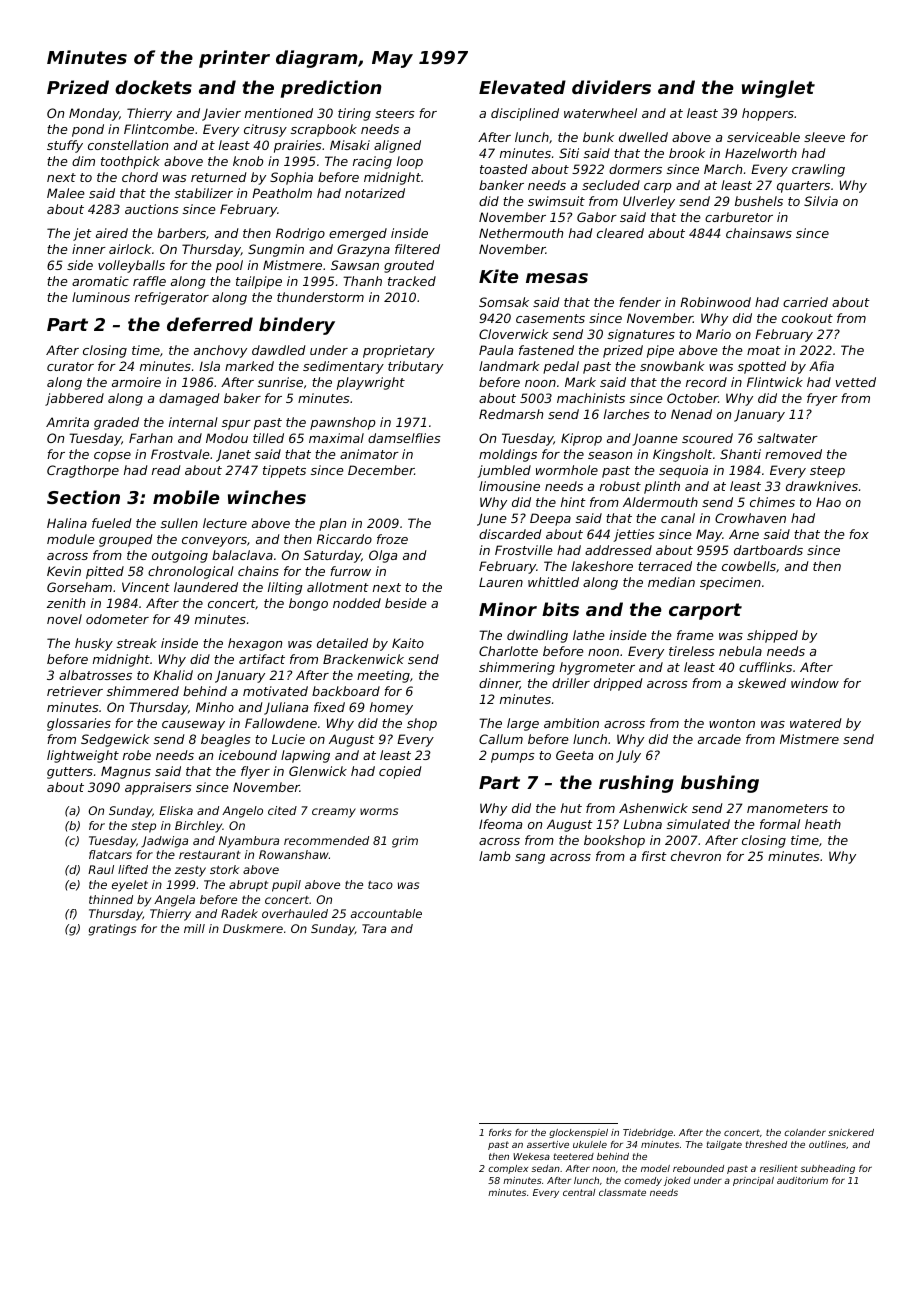 The image size is (924, 1308). I want to click on gratings, so click(112, 930).
